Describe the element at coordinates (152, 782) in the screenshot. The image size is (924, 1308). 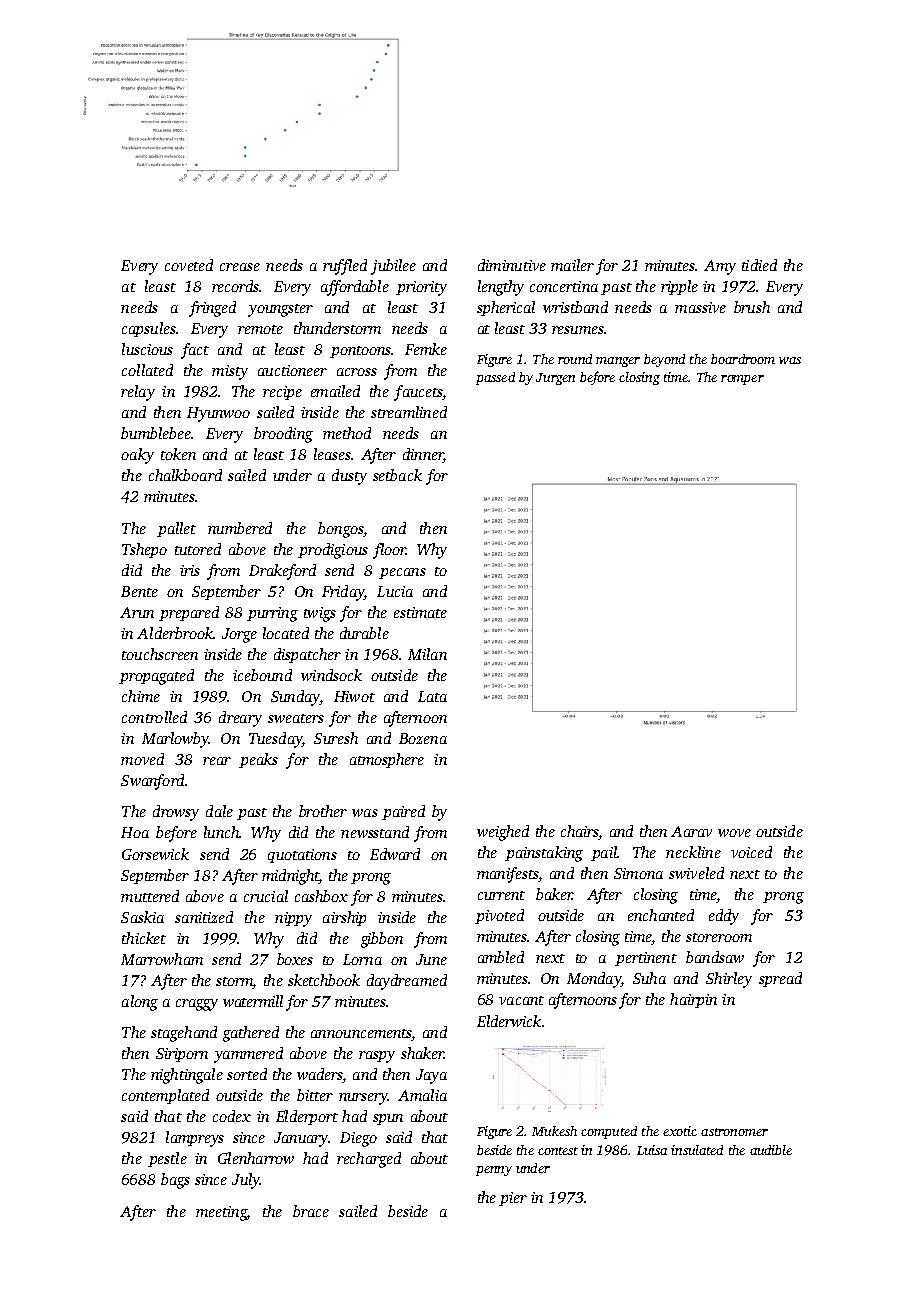
I see `Swanford` at that location.
